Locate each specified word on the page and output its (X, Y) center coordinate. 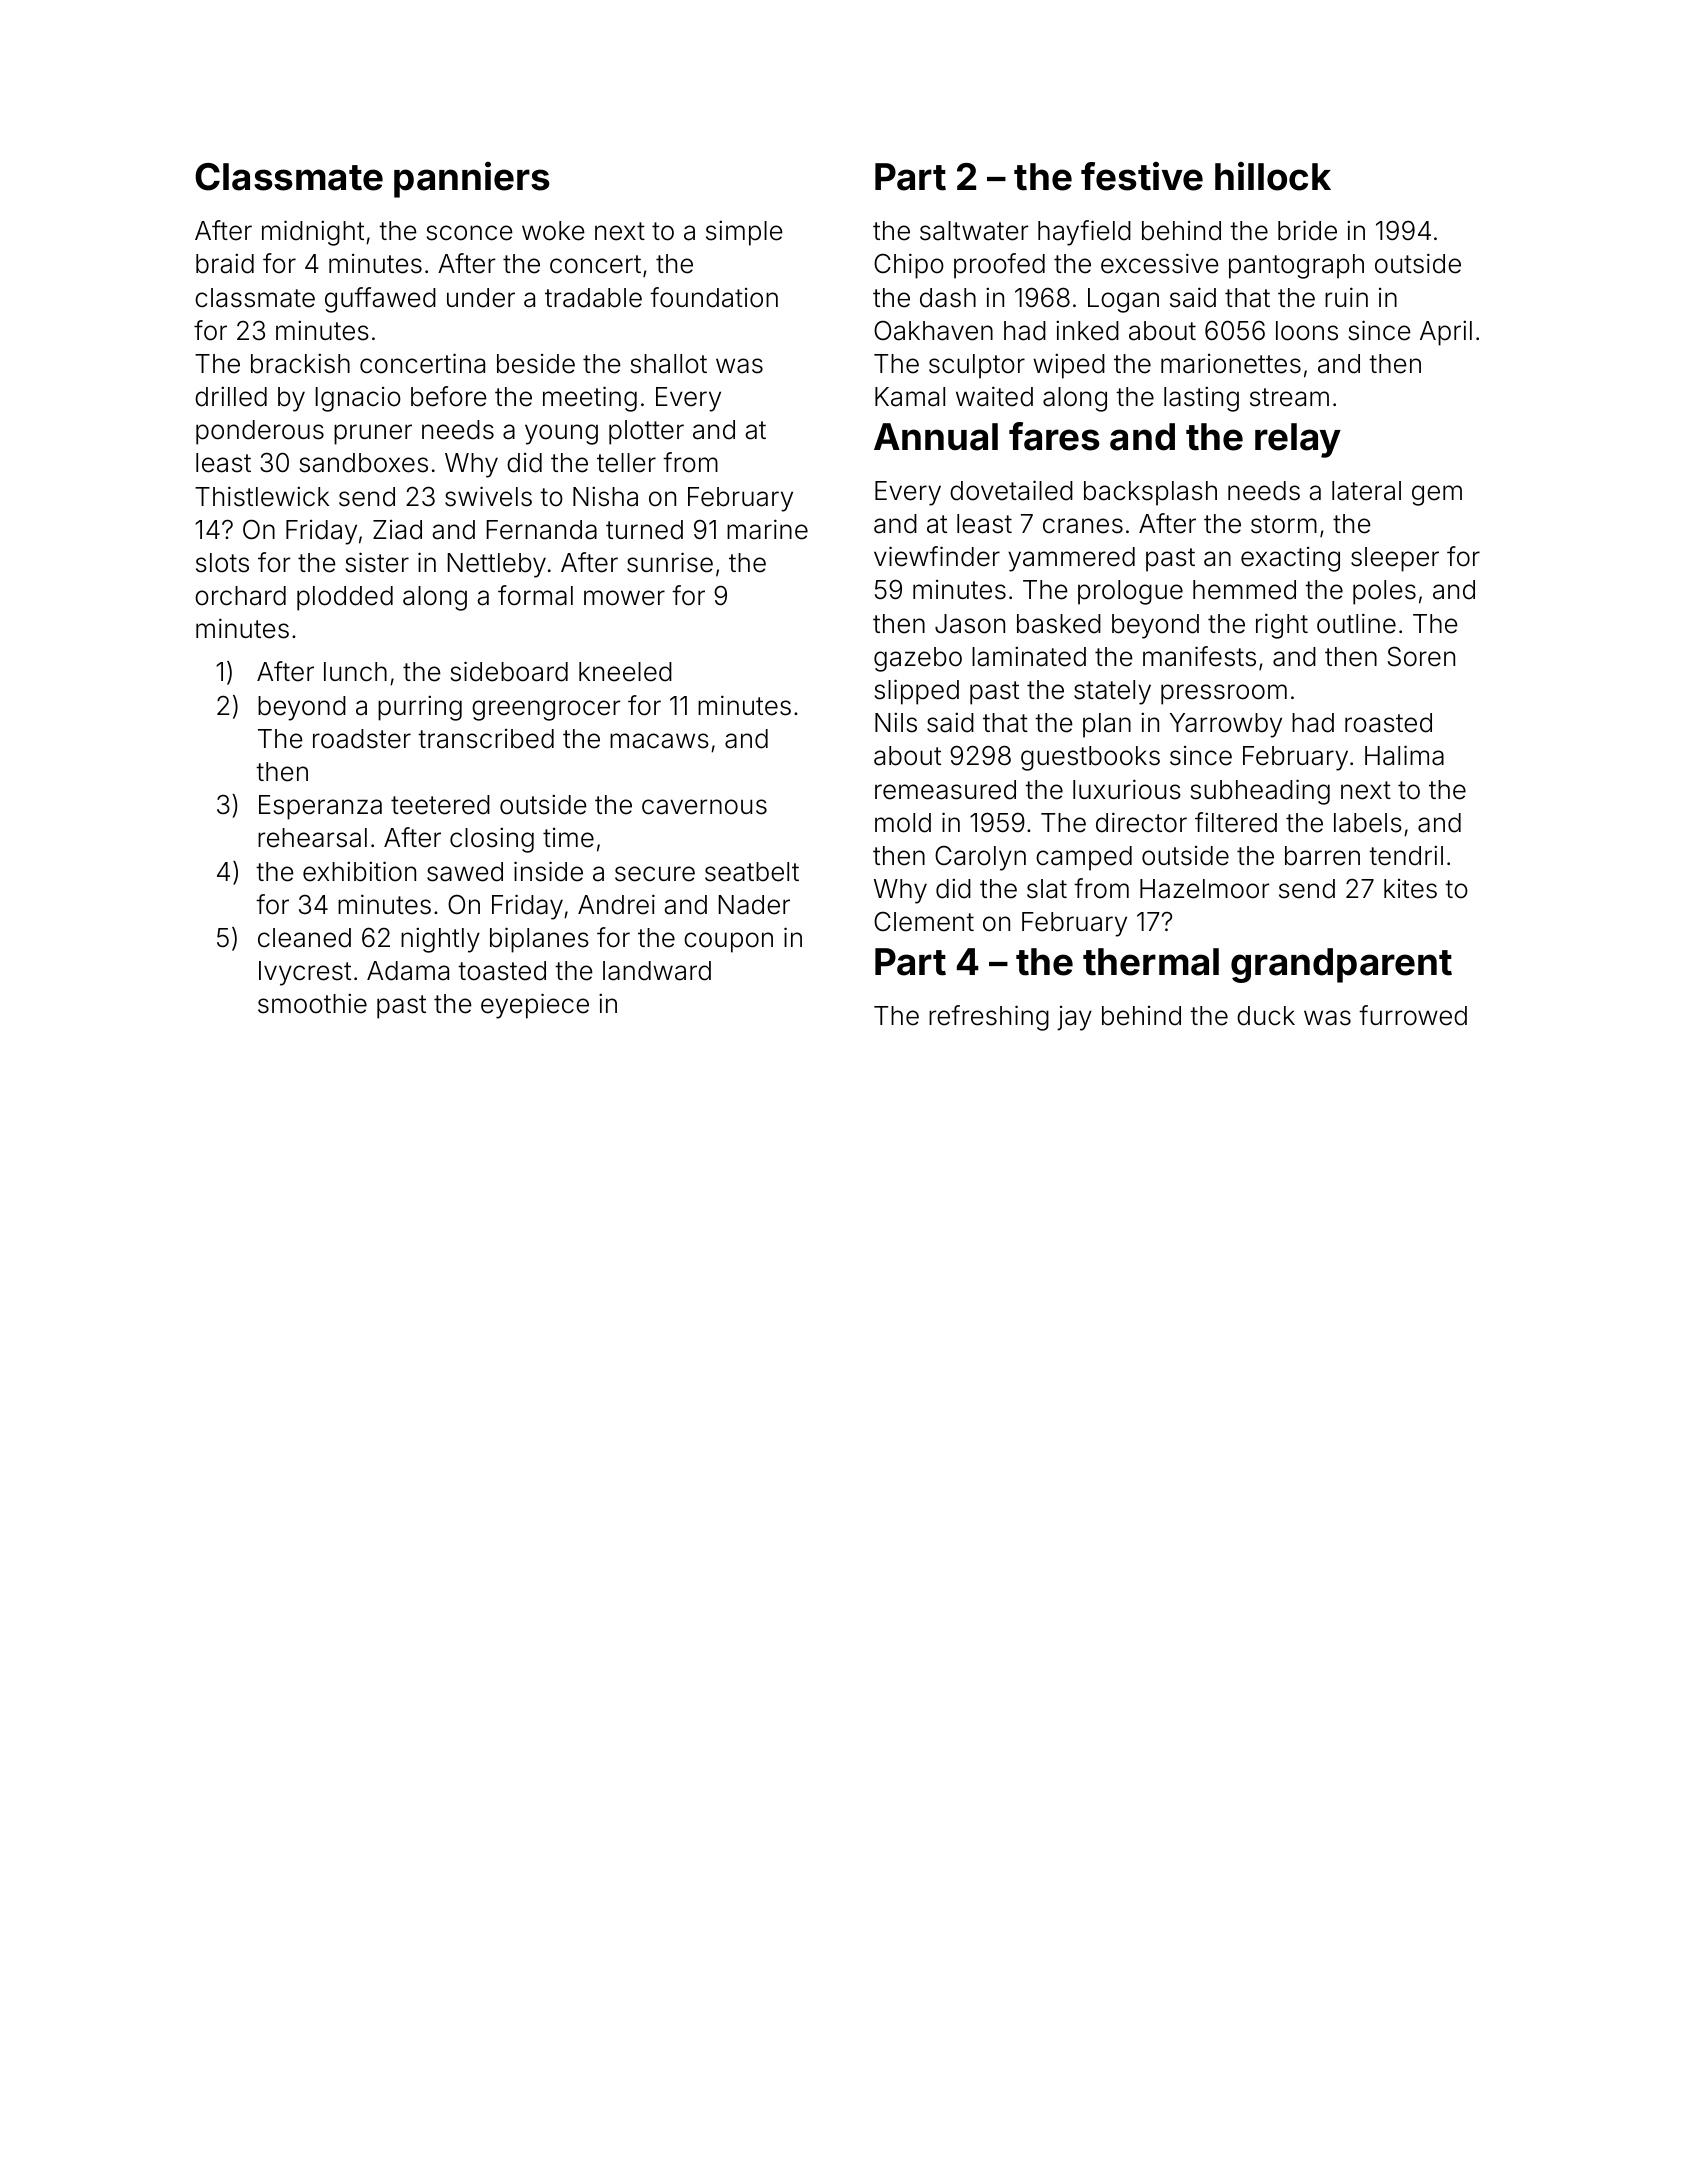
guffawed (380, 300)
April (1446, 333)
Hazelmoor (1205, 889)
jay (1074, 1018)
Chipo (909, 266)
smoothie (312, 1003)
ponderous (260, 432)
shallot (669, 364)
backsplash (1150, 493)
